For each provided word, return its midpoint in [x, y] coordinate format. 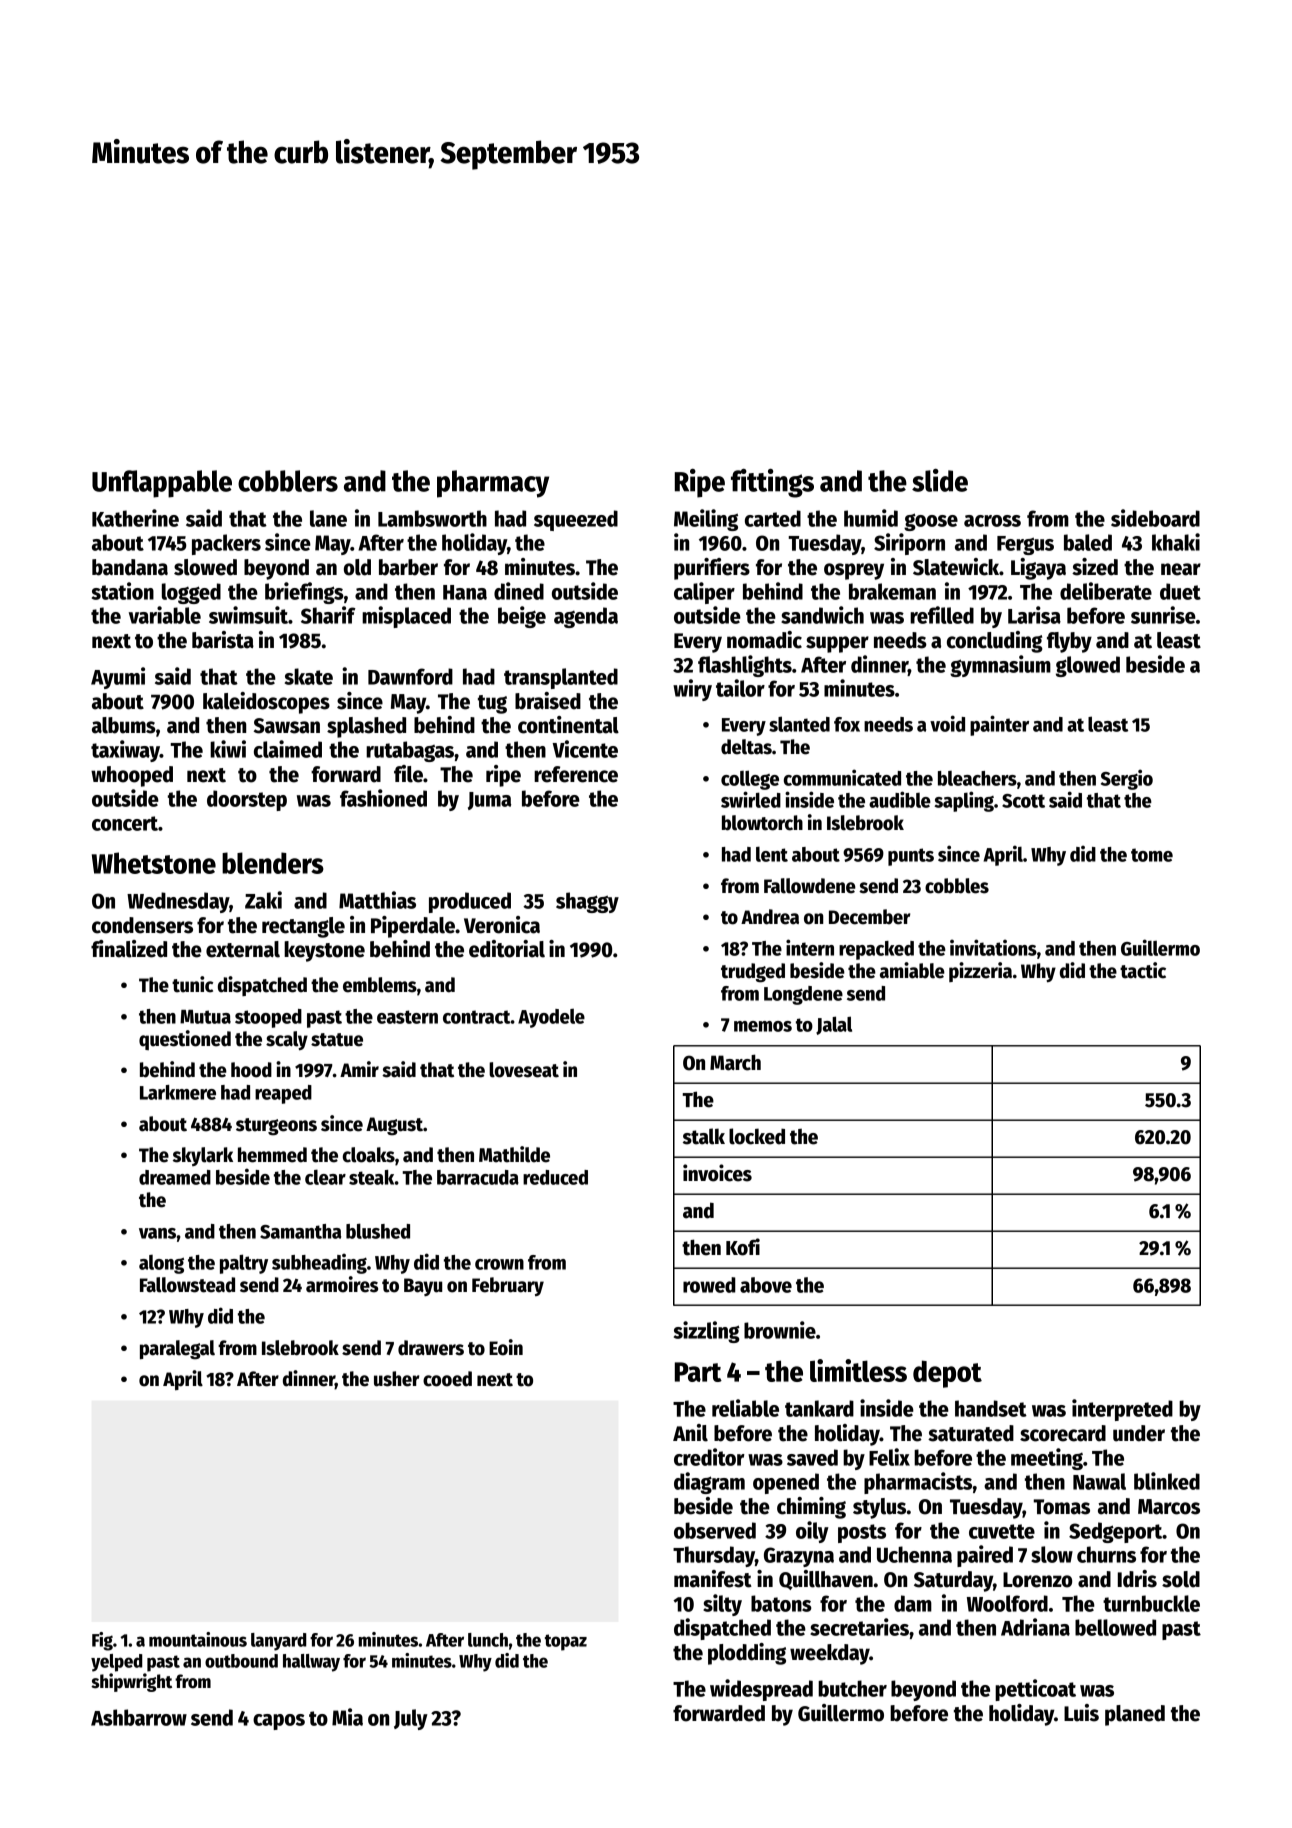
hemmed [272, 1155]
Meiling [706, 520]
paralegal [177, 1350]
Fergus [1025, 545]
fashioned [383, 798]
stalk [704, 1136]
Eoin [506, 1347]
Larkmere [178, 1092]
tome [1152, 855]
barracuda [478, 1177]
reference [576, 774]
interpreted [1122, 1410]
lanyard [279, 1642]
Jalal [834, 1025]
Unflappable [162, 484]
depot [947, 1374]
